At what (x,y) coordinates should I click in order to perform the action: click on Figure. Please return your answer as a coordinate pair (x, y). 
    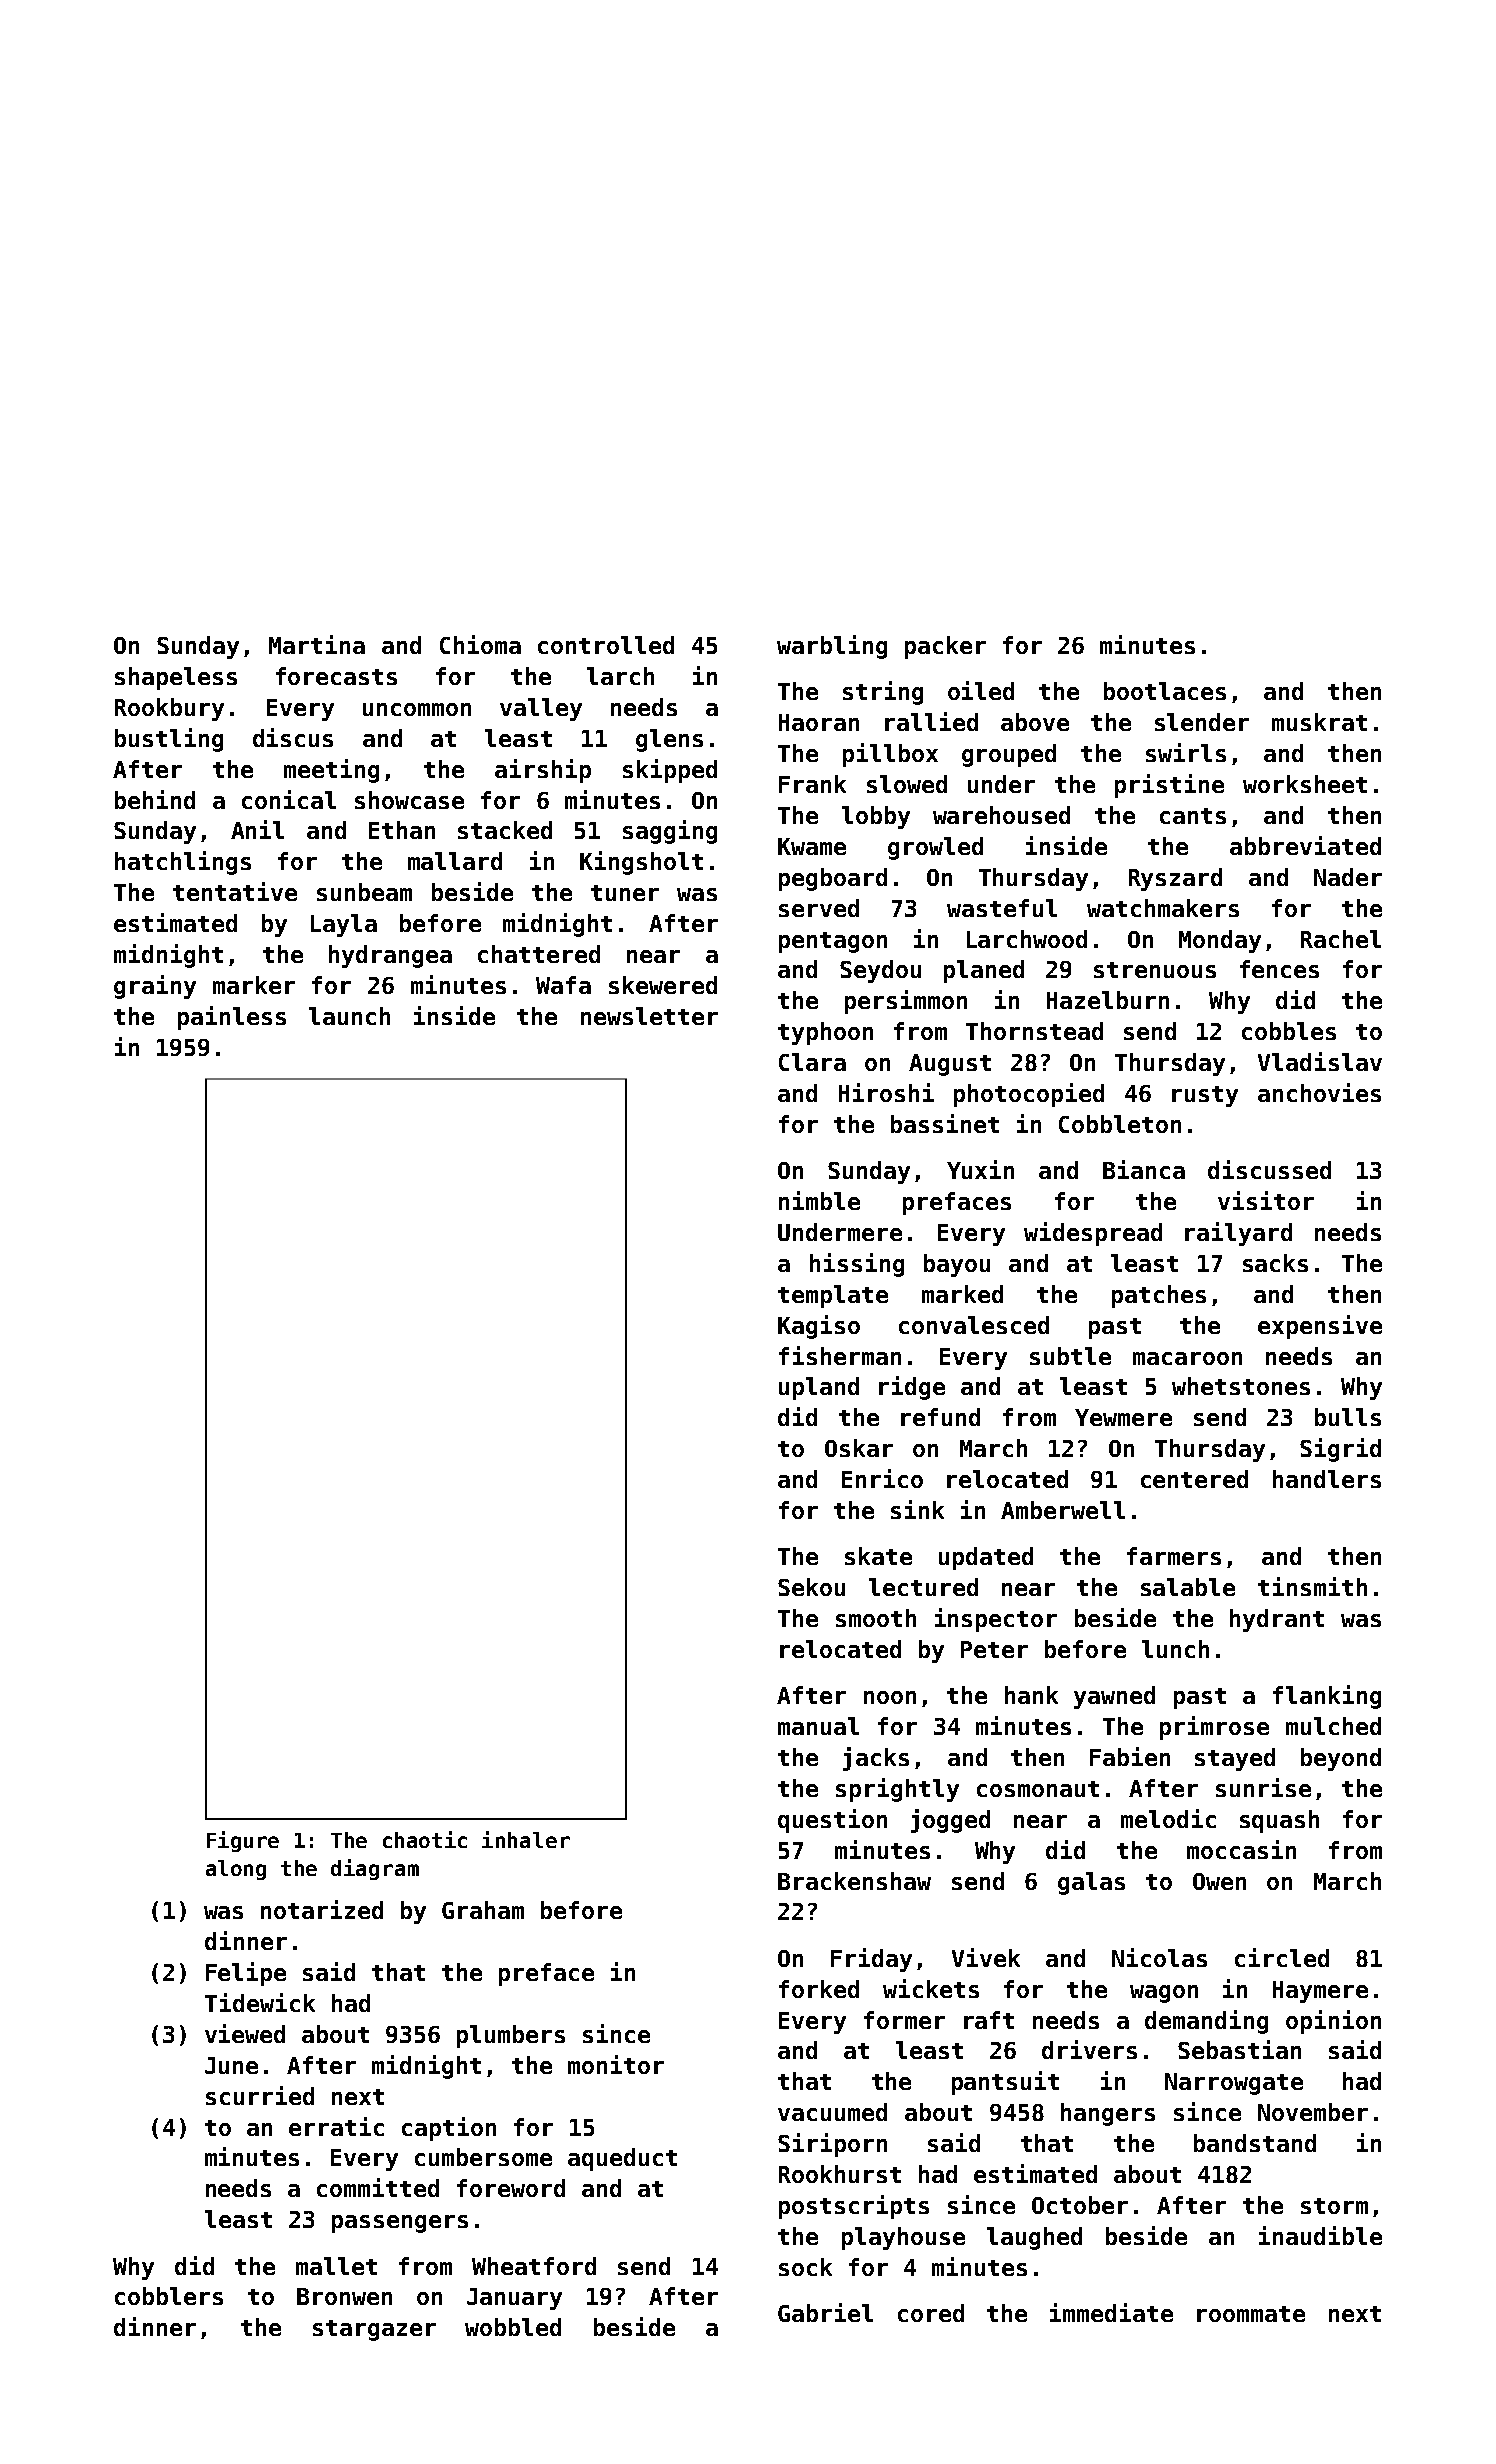
    Looking at the image, I should click on (243, 1841).
